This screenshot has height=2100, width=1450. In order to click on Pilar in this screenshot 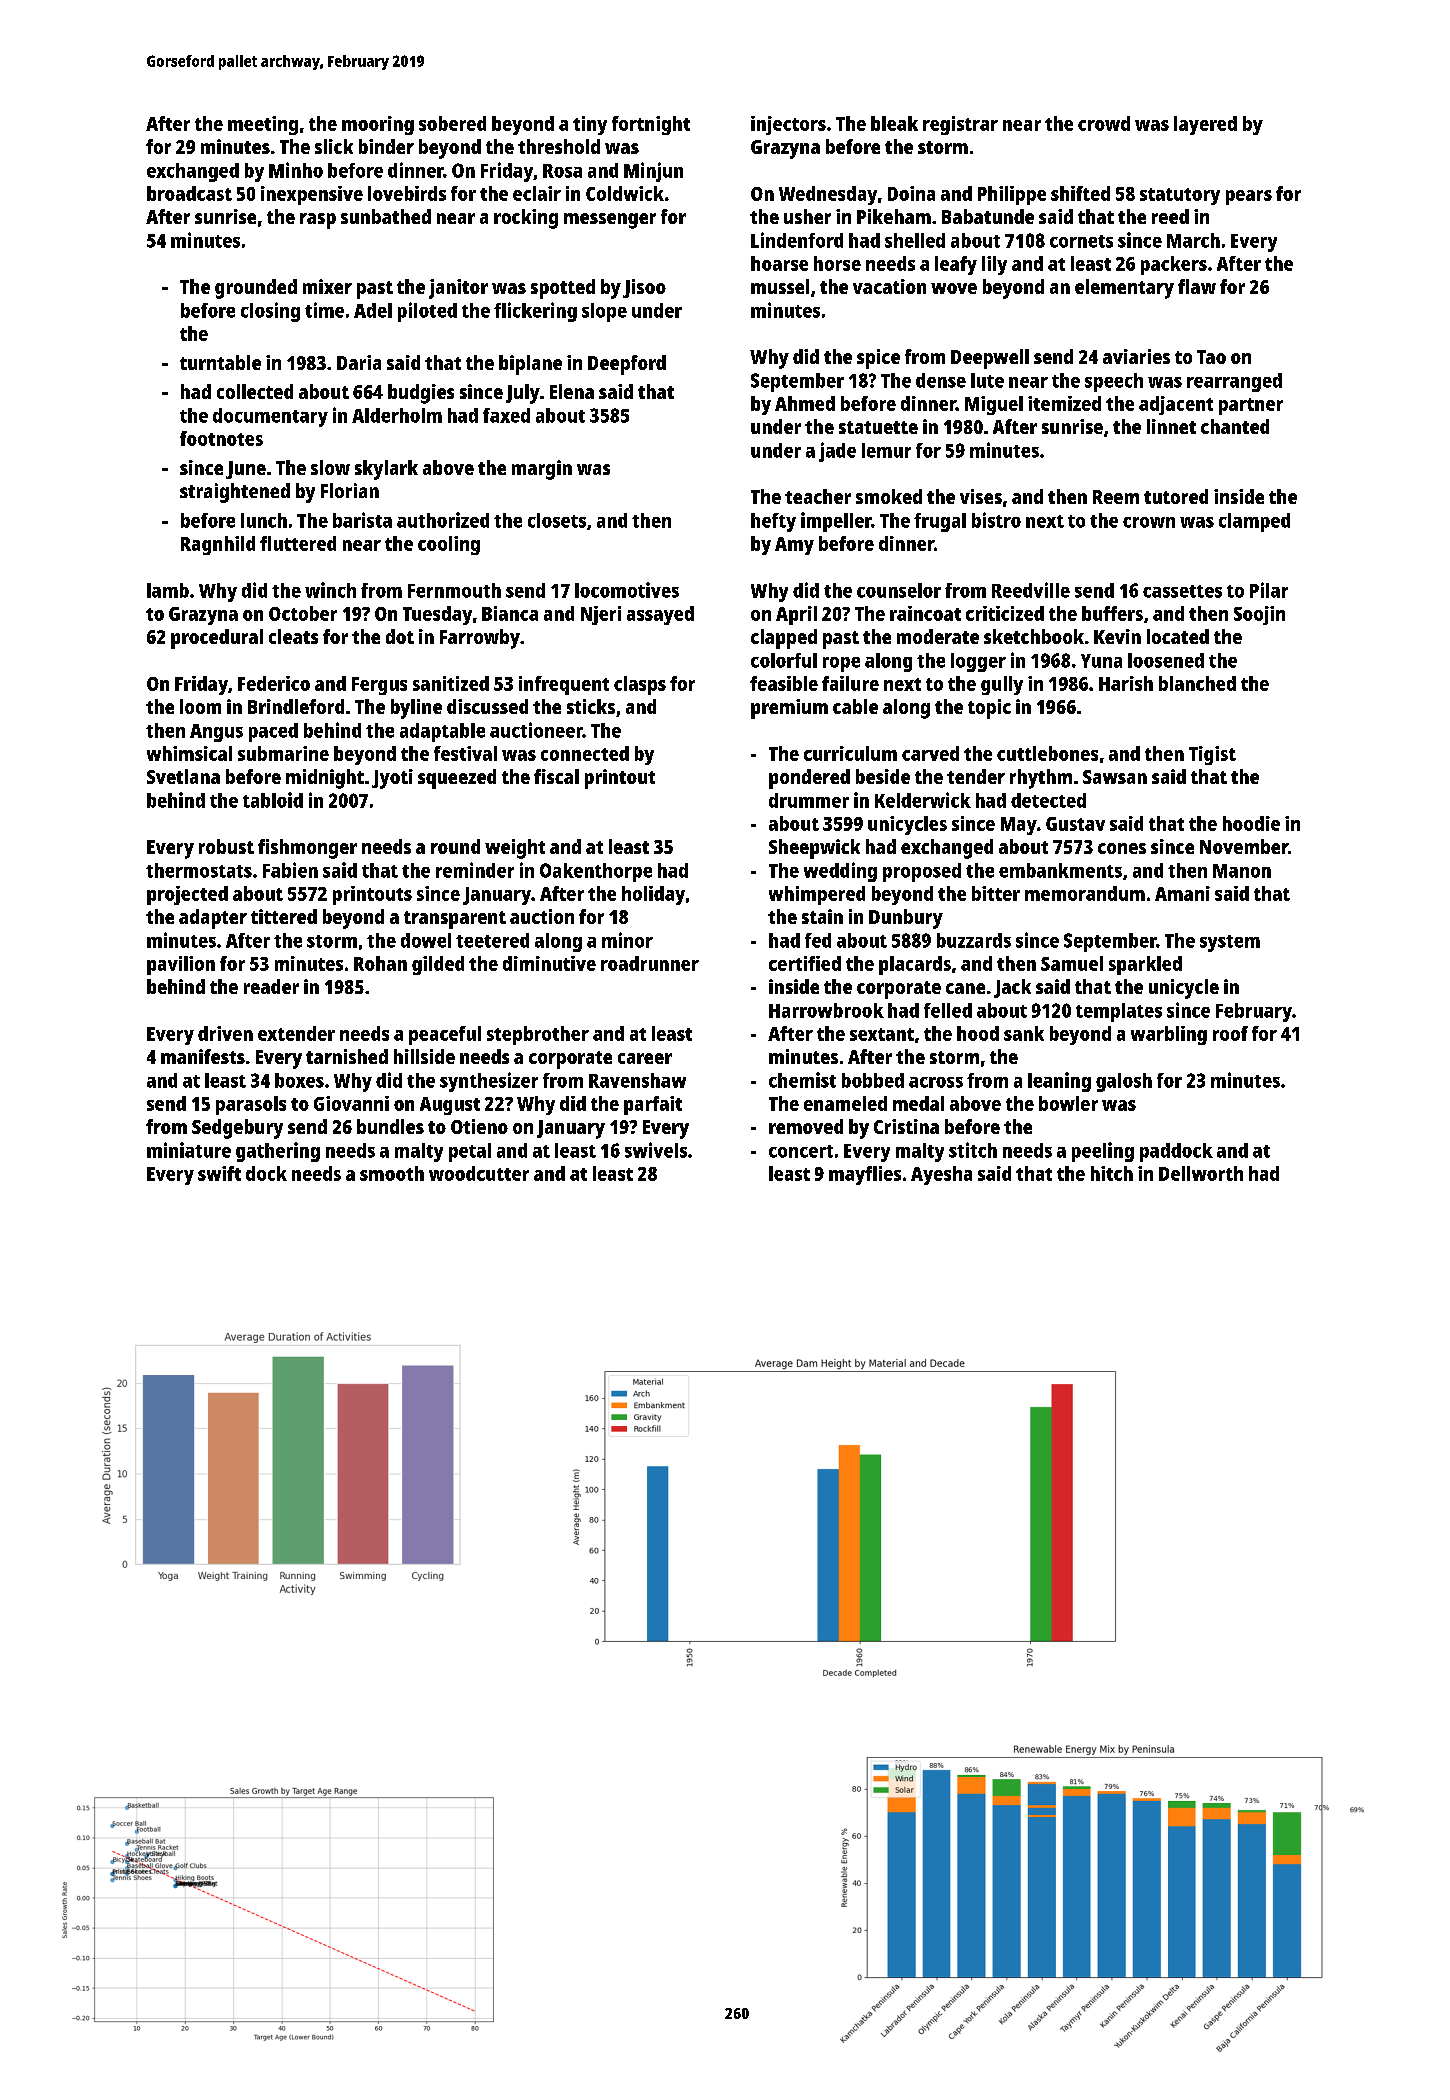, I will do `click(1269, 590)`.
